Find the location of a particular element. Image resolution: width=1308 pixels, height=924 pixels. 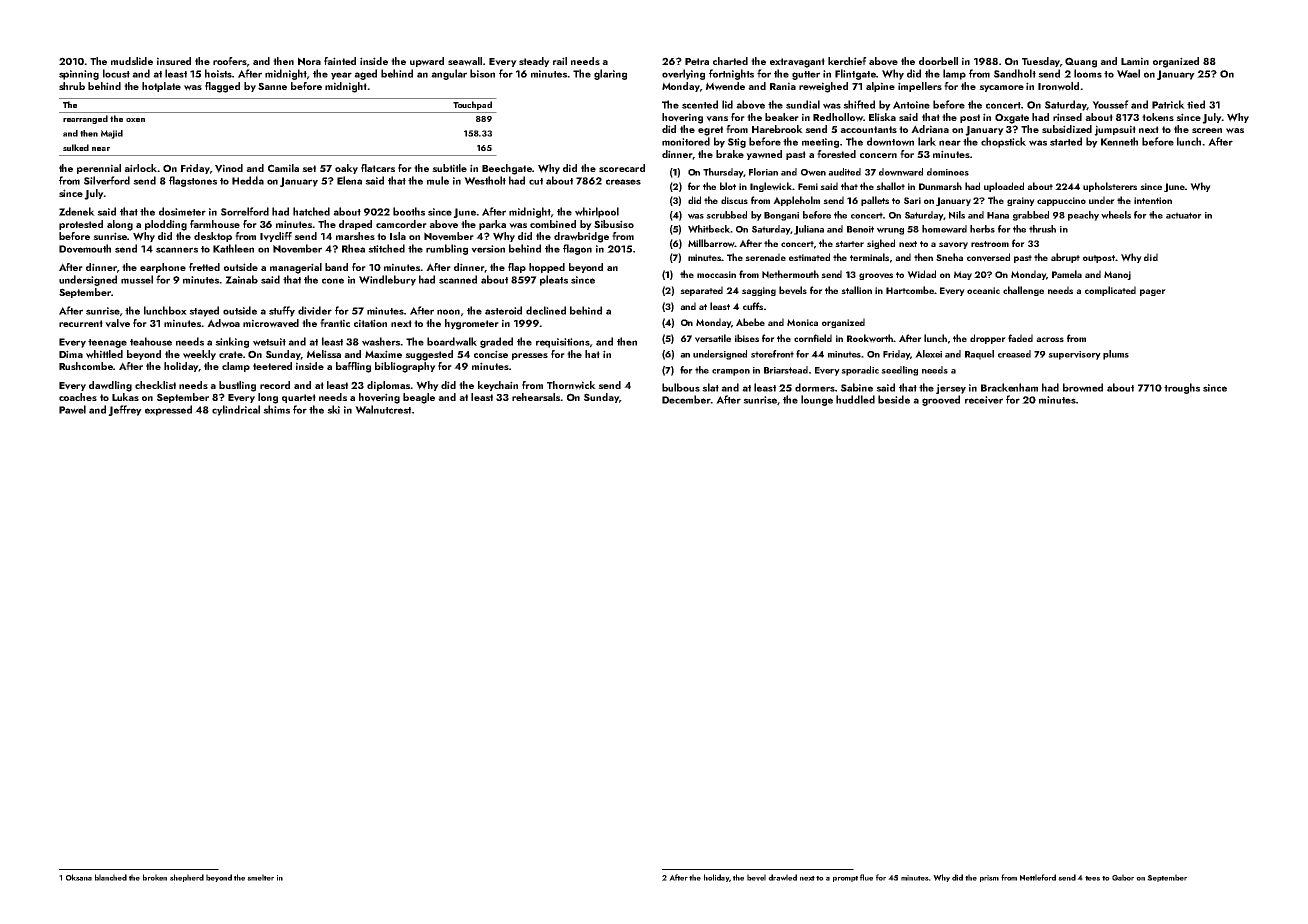

Briarstead is located at coordinates (786, 370).
